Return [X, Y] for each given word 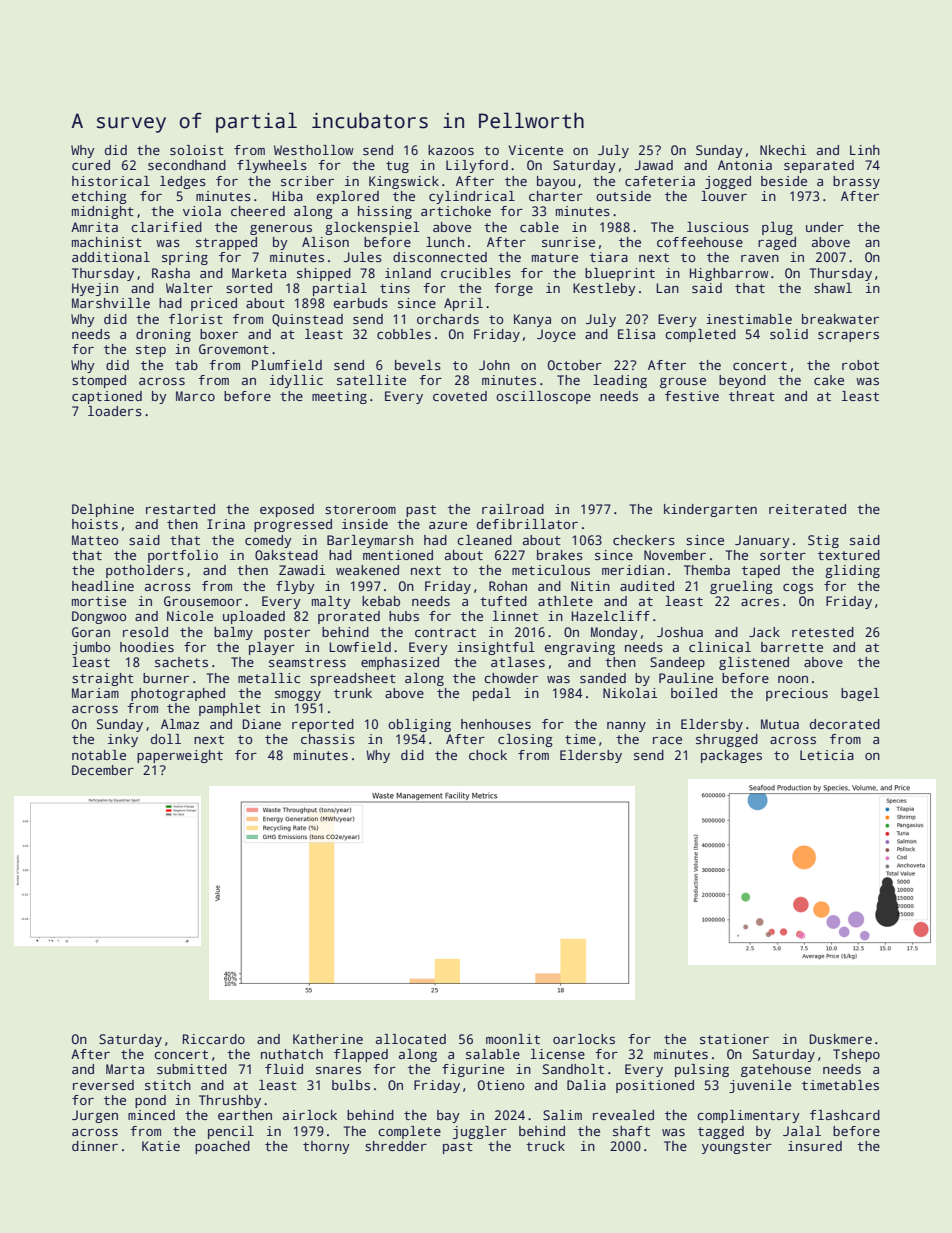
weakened [367, 570]
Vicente [536, 150]
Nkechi [783, 150]
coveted [460, 396]
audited [647, 586]
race [667, 740]
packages [731, 756]
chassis [328, 739]
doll [166, 739]
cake [829, 380]
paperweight [180, 756]
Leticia [827, 755]
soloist [197, 150]
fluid [284, 1069]
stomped [99, 381]
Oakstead [286, 555]
